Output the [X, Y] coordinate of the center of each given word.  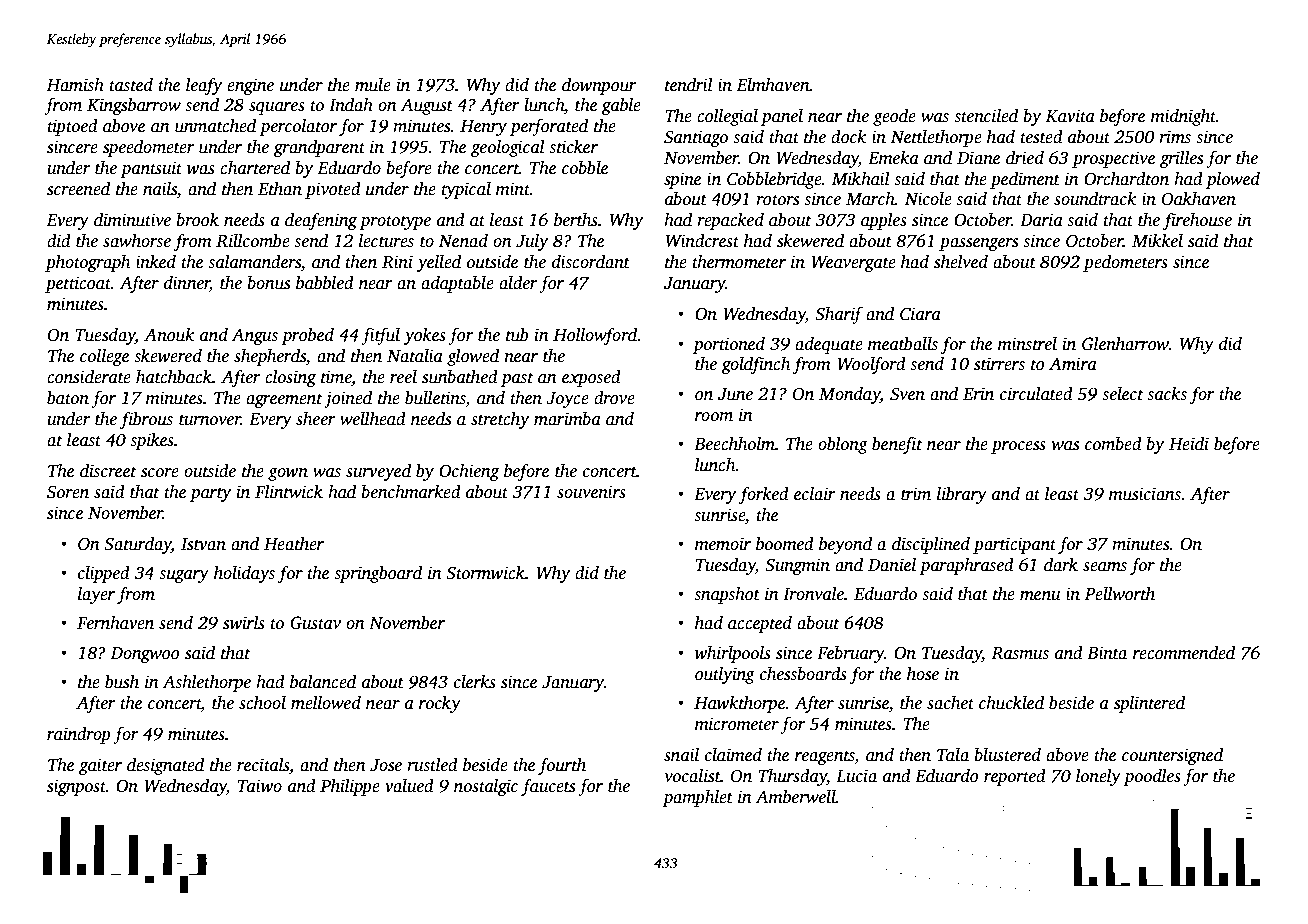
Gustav [315, 623]
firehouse [1197, 221]
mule [373, 85]
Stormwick [485, 573]
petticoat [78, 284]
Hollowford [595, 336]
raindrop [79, 735]
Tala [953, 755]
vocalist [692, 776]
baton [68, 398]
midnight [1183, 117]
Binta [1107, 653]
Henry [483, 128]
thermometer [739, 262]
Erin [978, 394]
